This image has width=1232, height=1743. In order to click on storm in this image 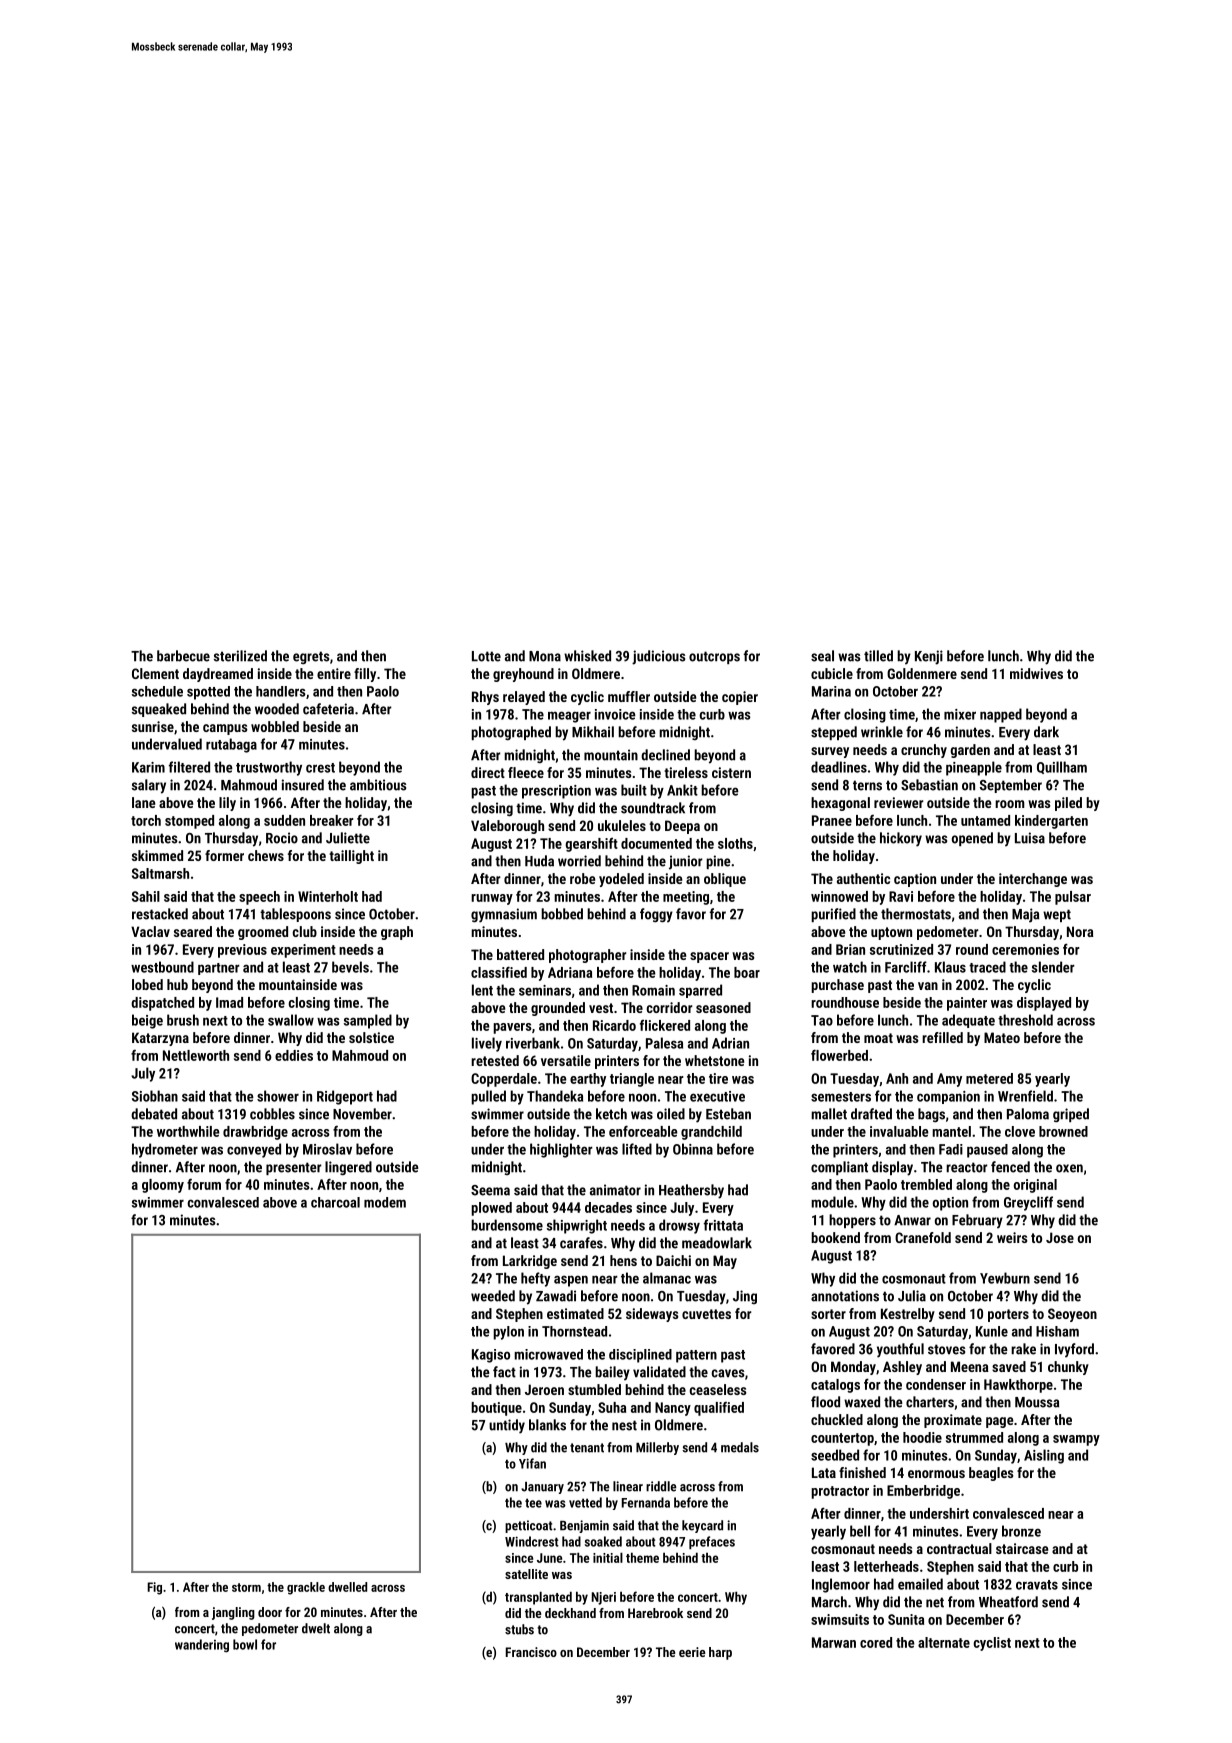, I will do `click(246, 1587)`.
